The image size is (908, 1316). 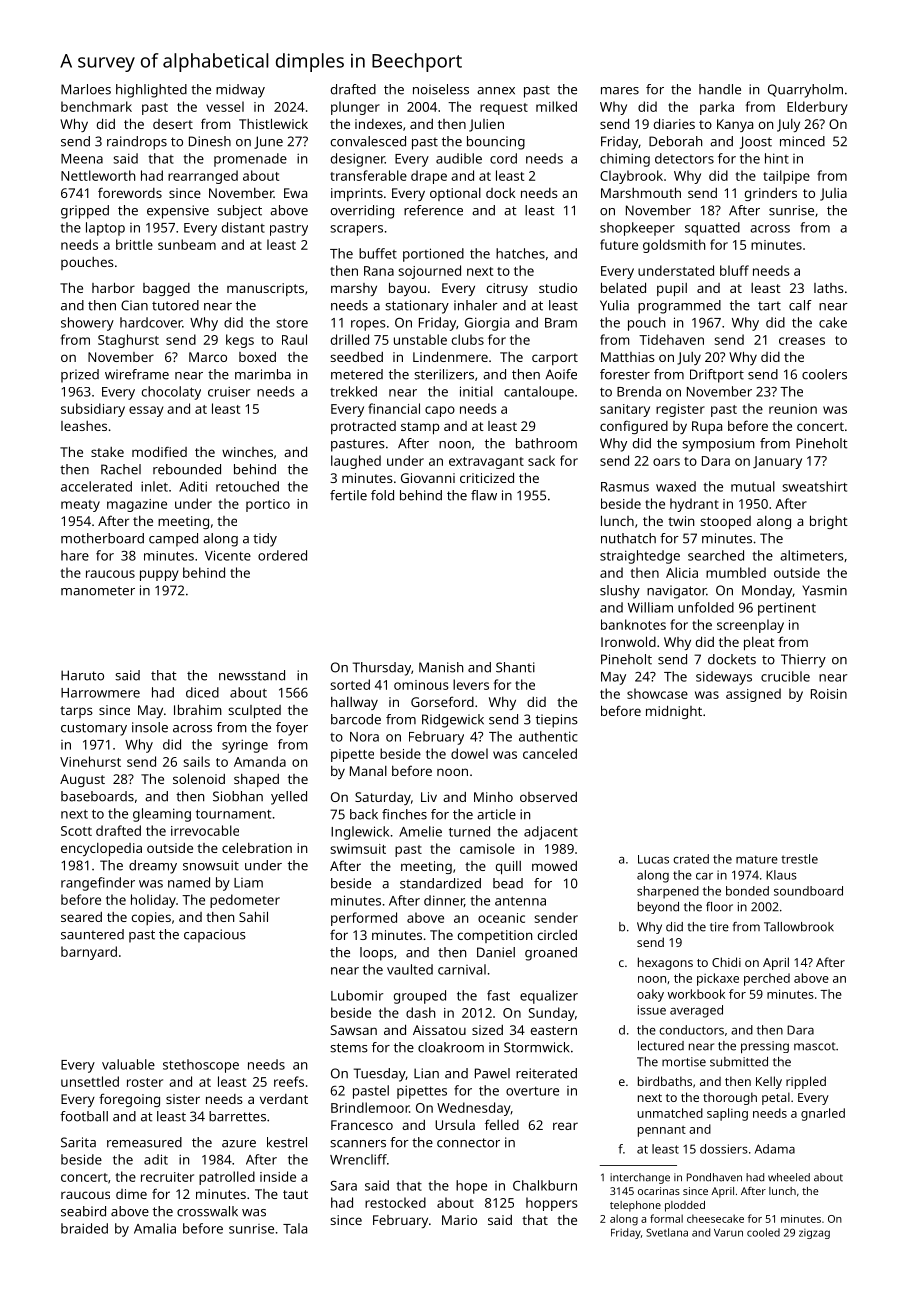 What do you see at coordinates (459, 1220) in the image?
I see `Mario` at bounding box center [459, 1220].
